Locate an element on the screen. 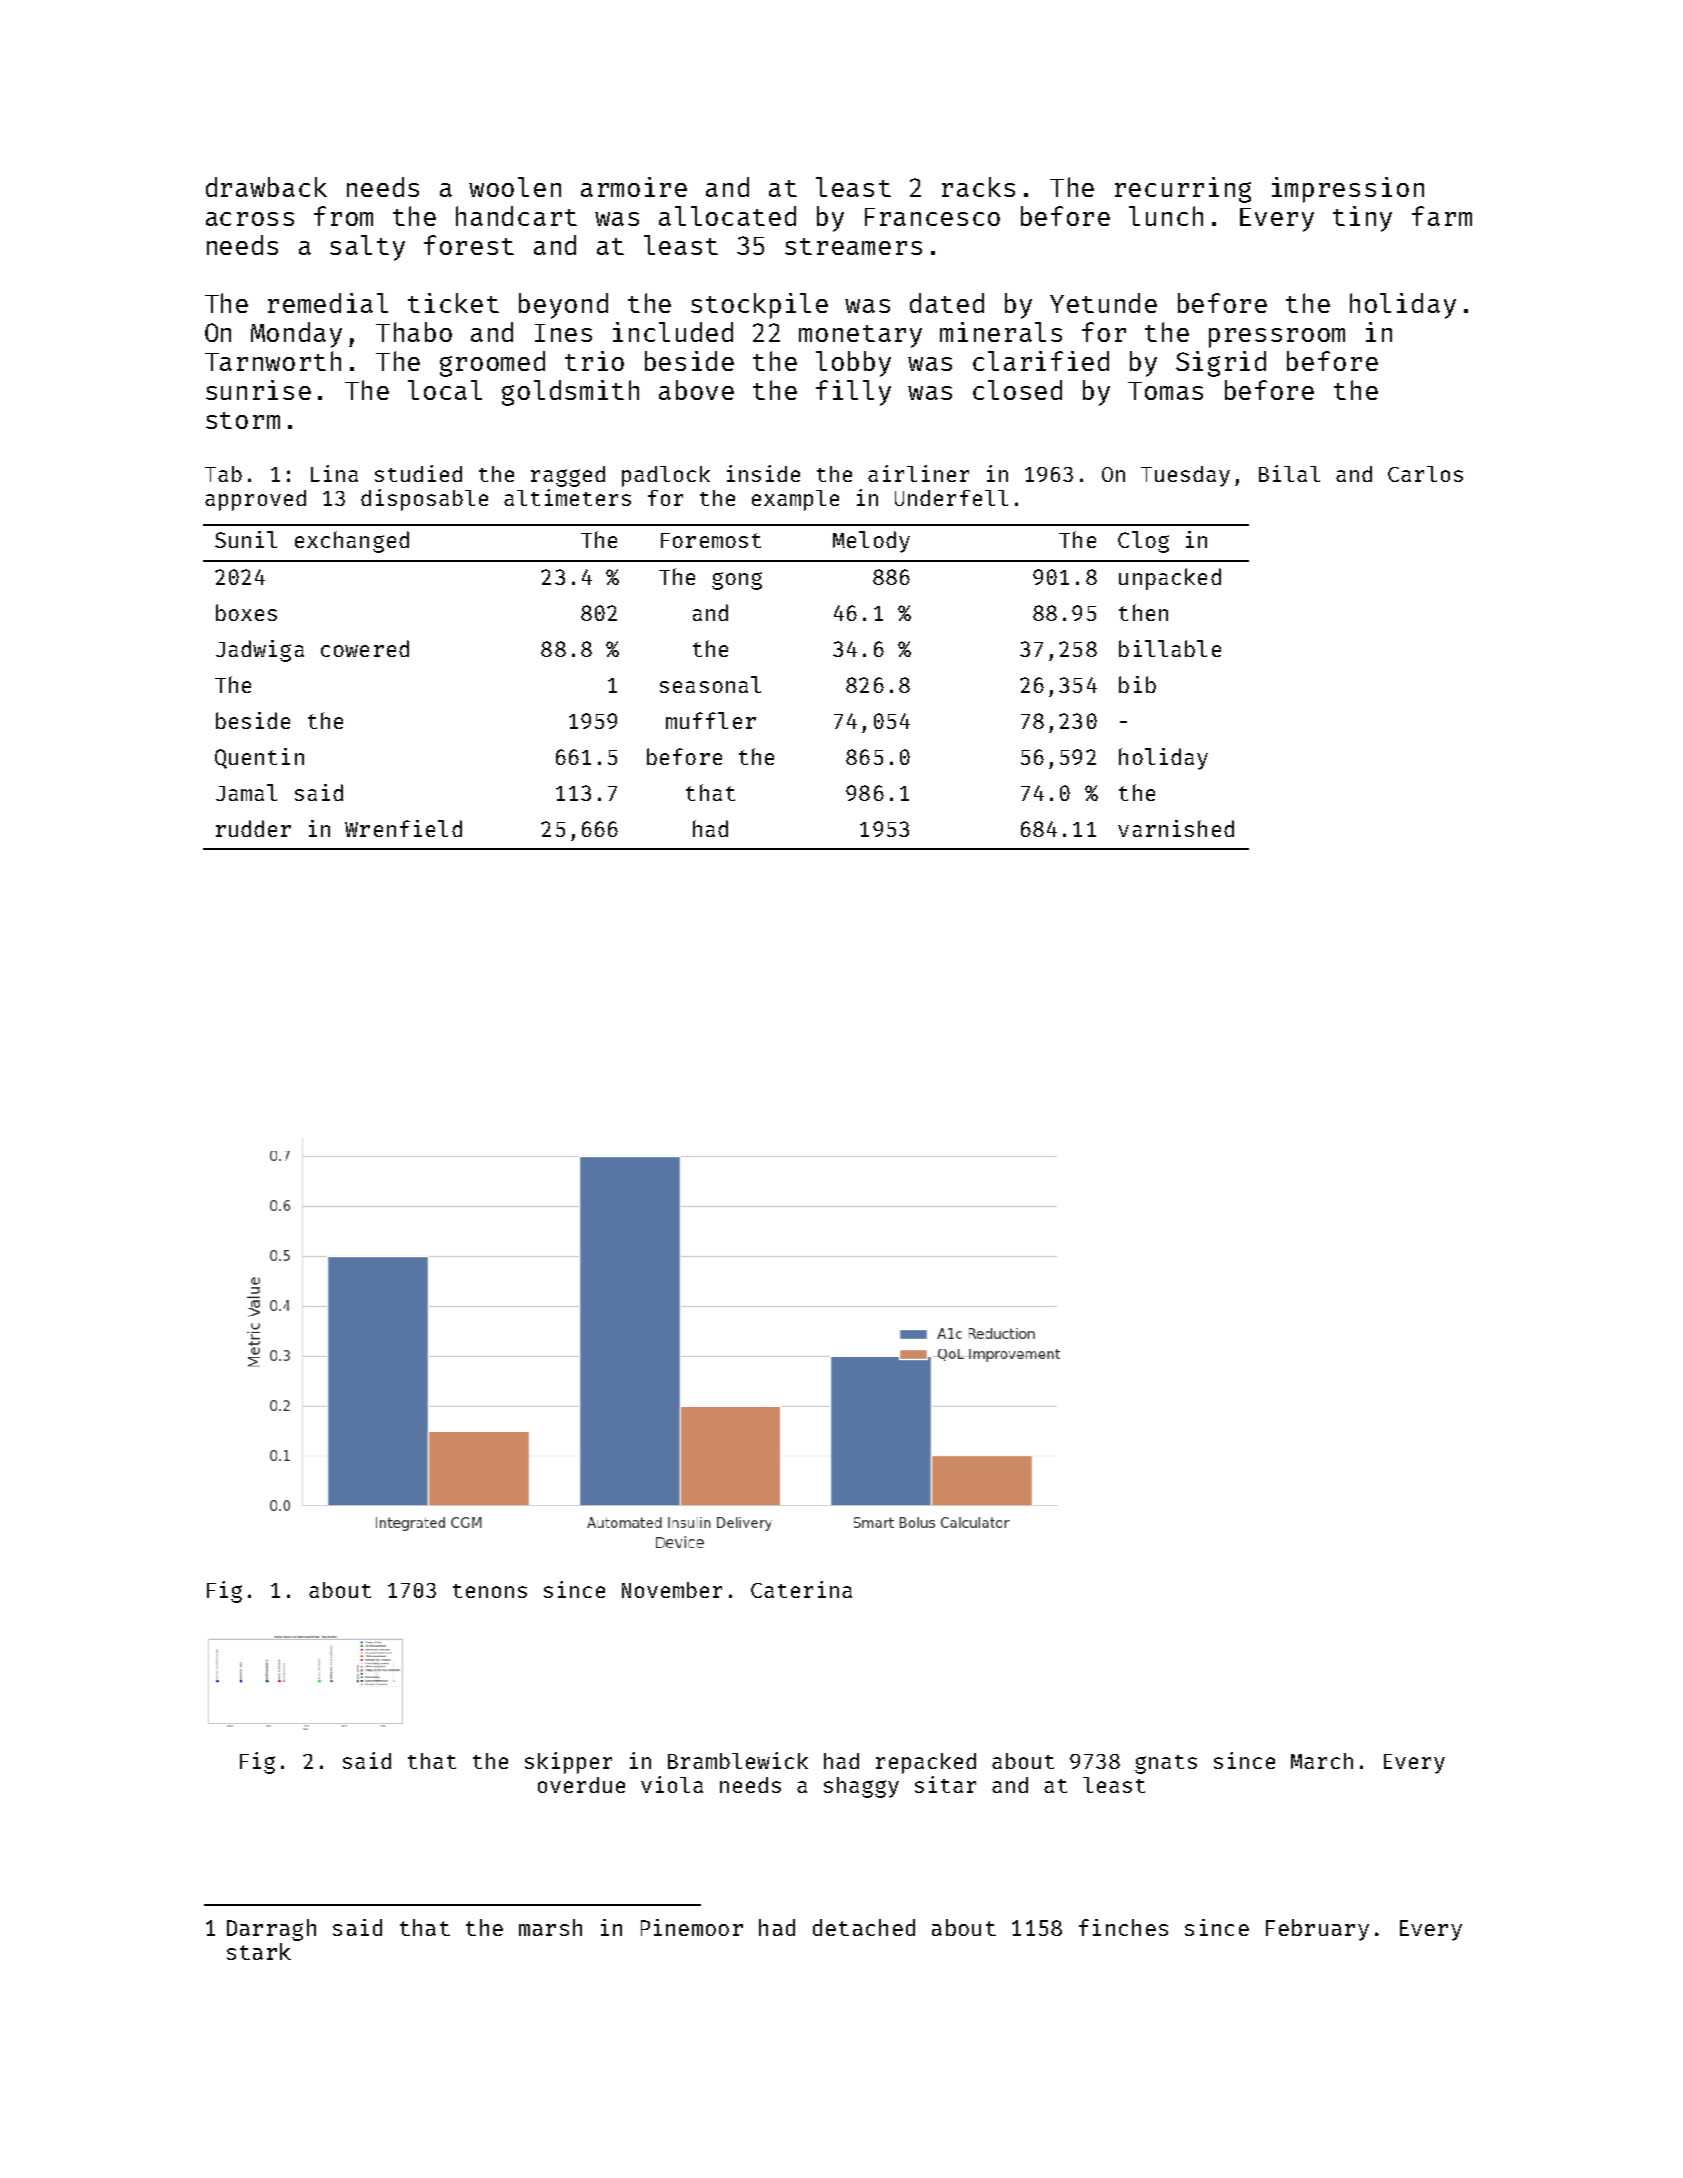  padlock is located at coordinates (666, 476).
